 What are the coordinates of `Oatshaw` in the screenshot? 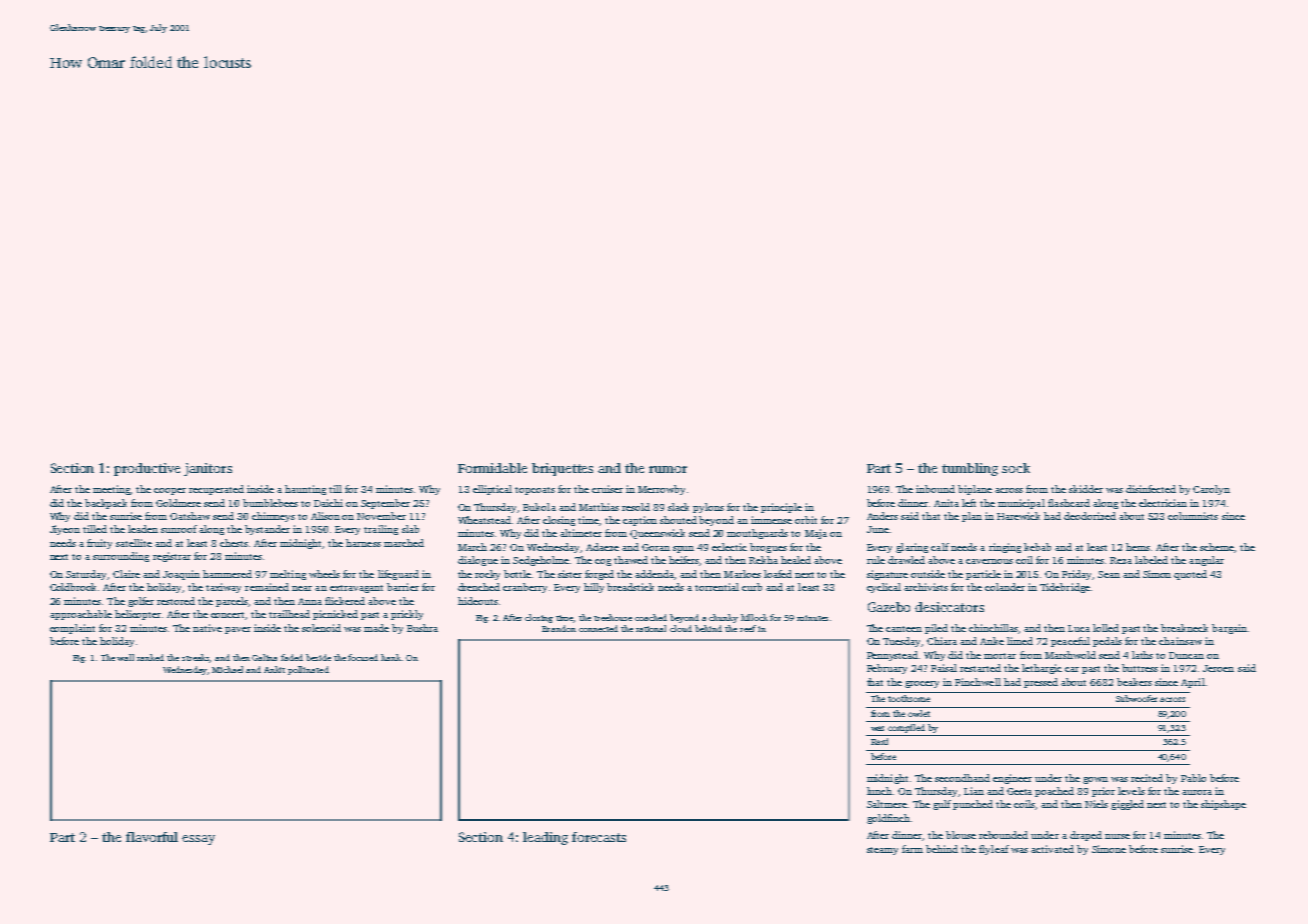 It's located at (190, 516).
